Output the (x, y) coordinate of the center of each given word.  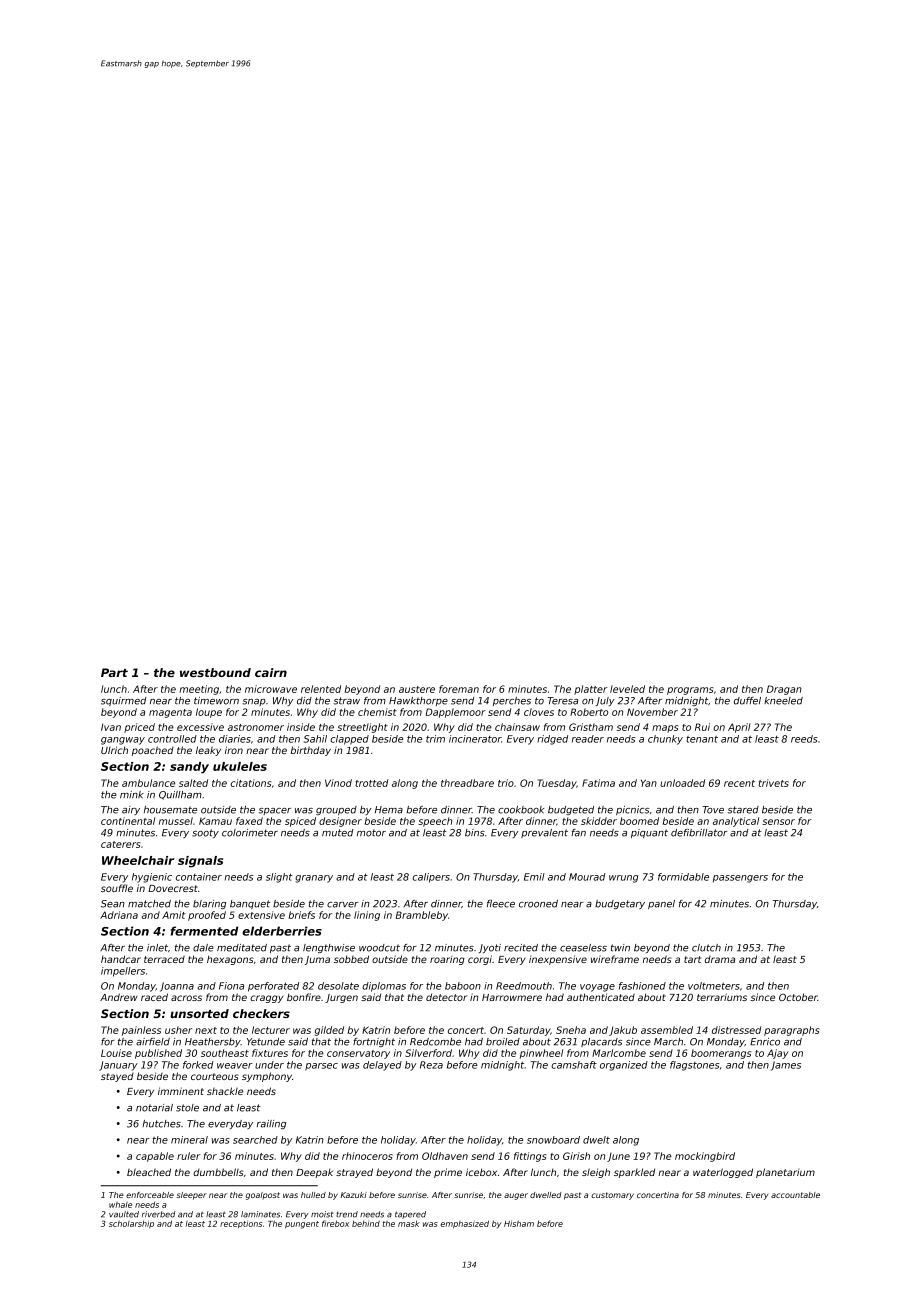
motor (371, 833)
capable (155, 1157)
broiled (503, 1042)
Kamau (215, 821)
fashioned (642, 986)
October (798, 997)
